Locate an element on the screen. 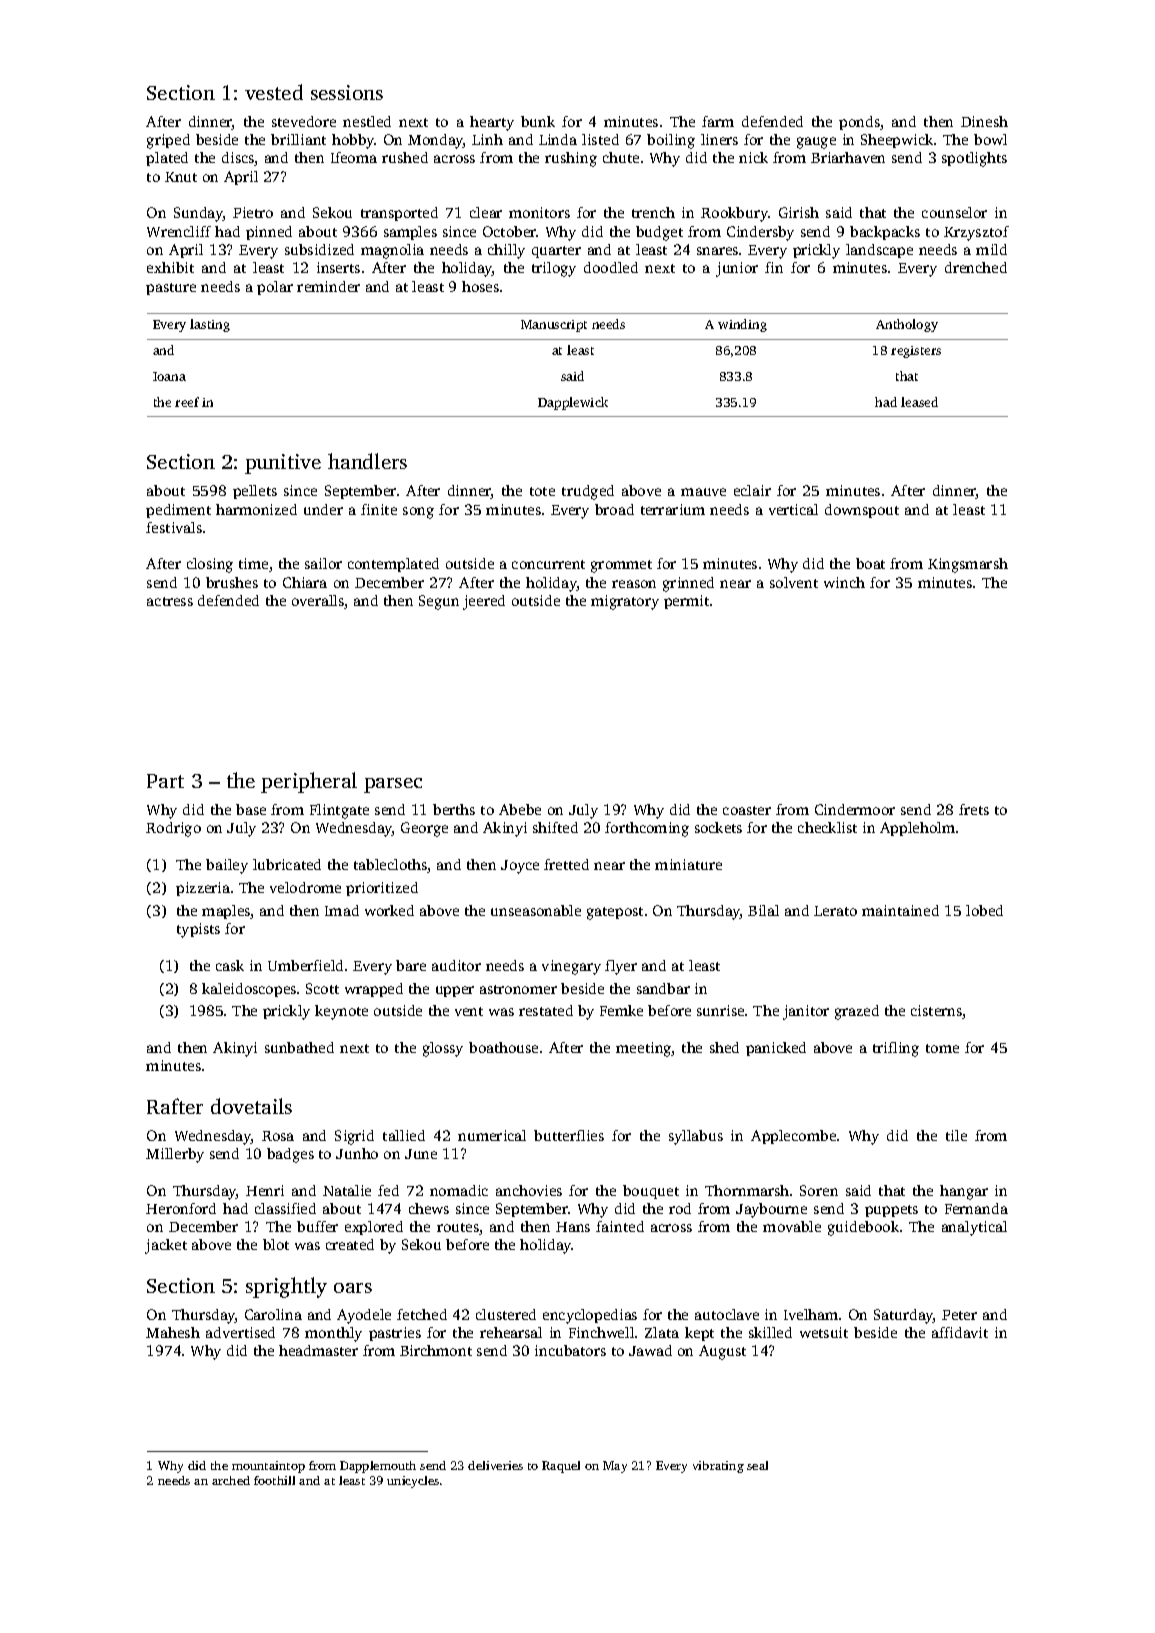 This screenshot has height=1633, width=1155. Umberfield is located at coordinates (305, 965).
